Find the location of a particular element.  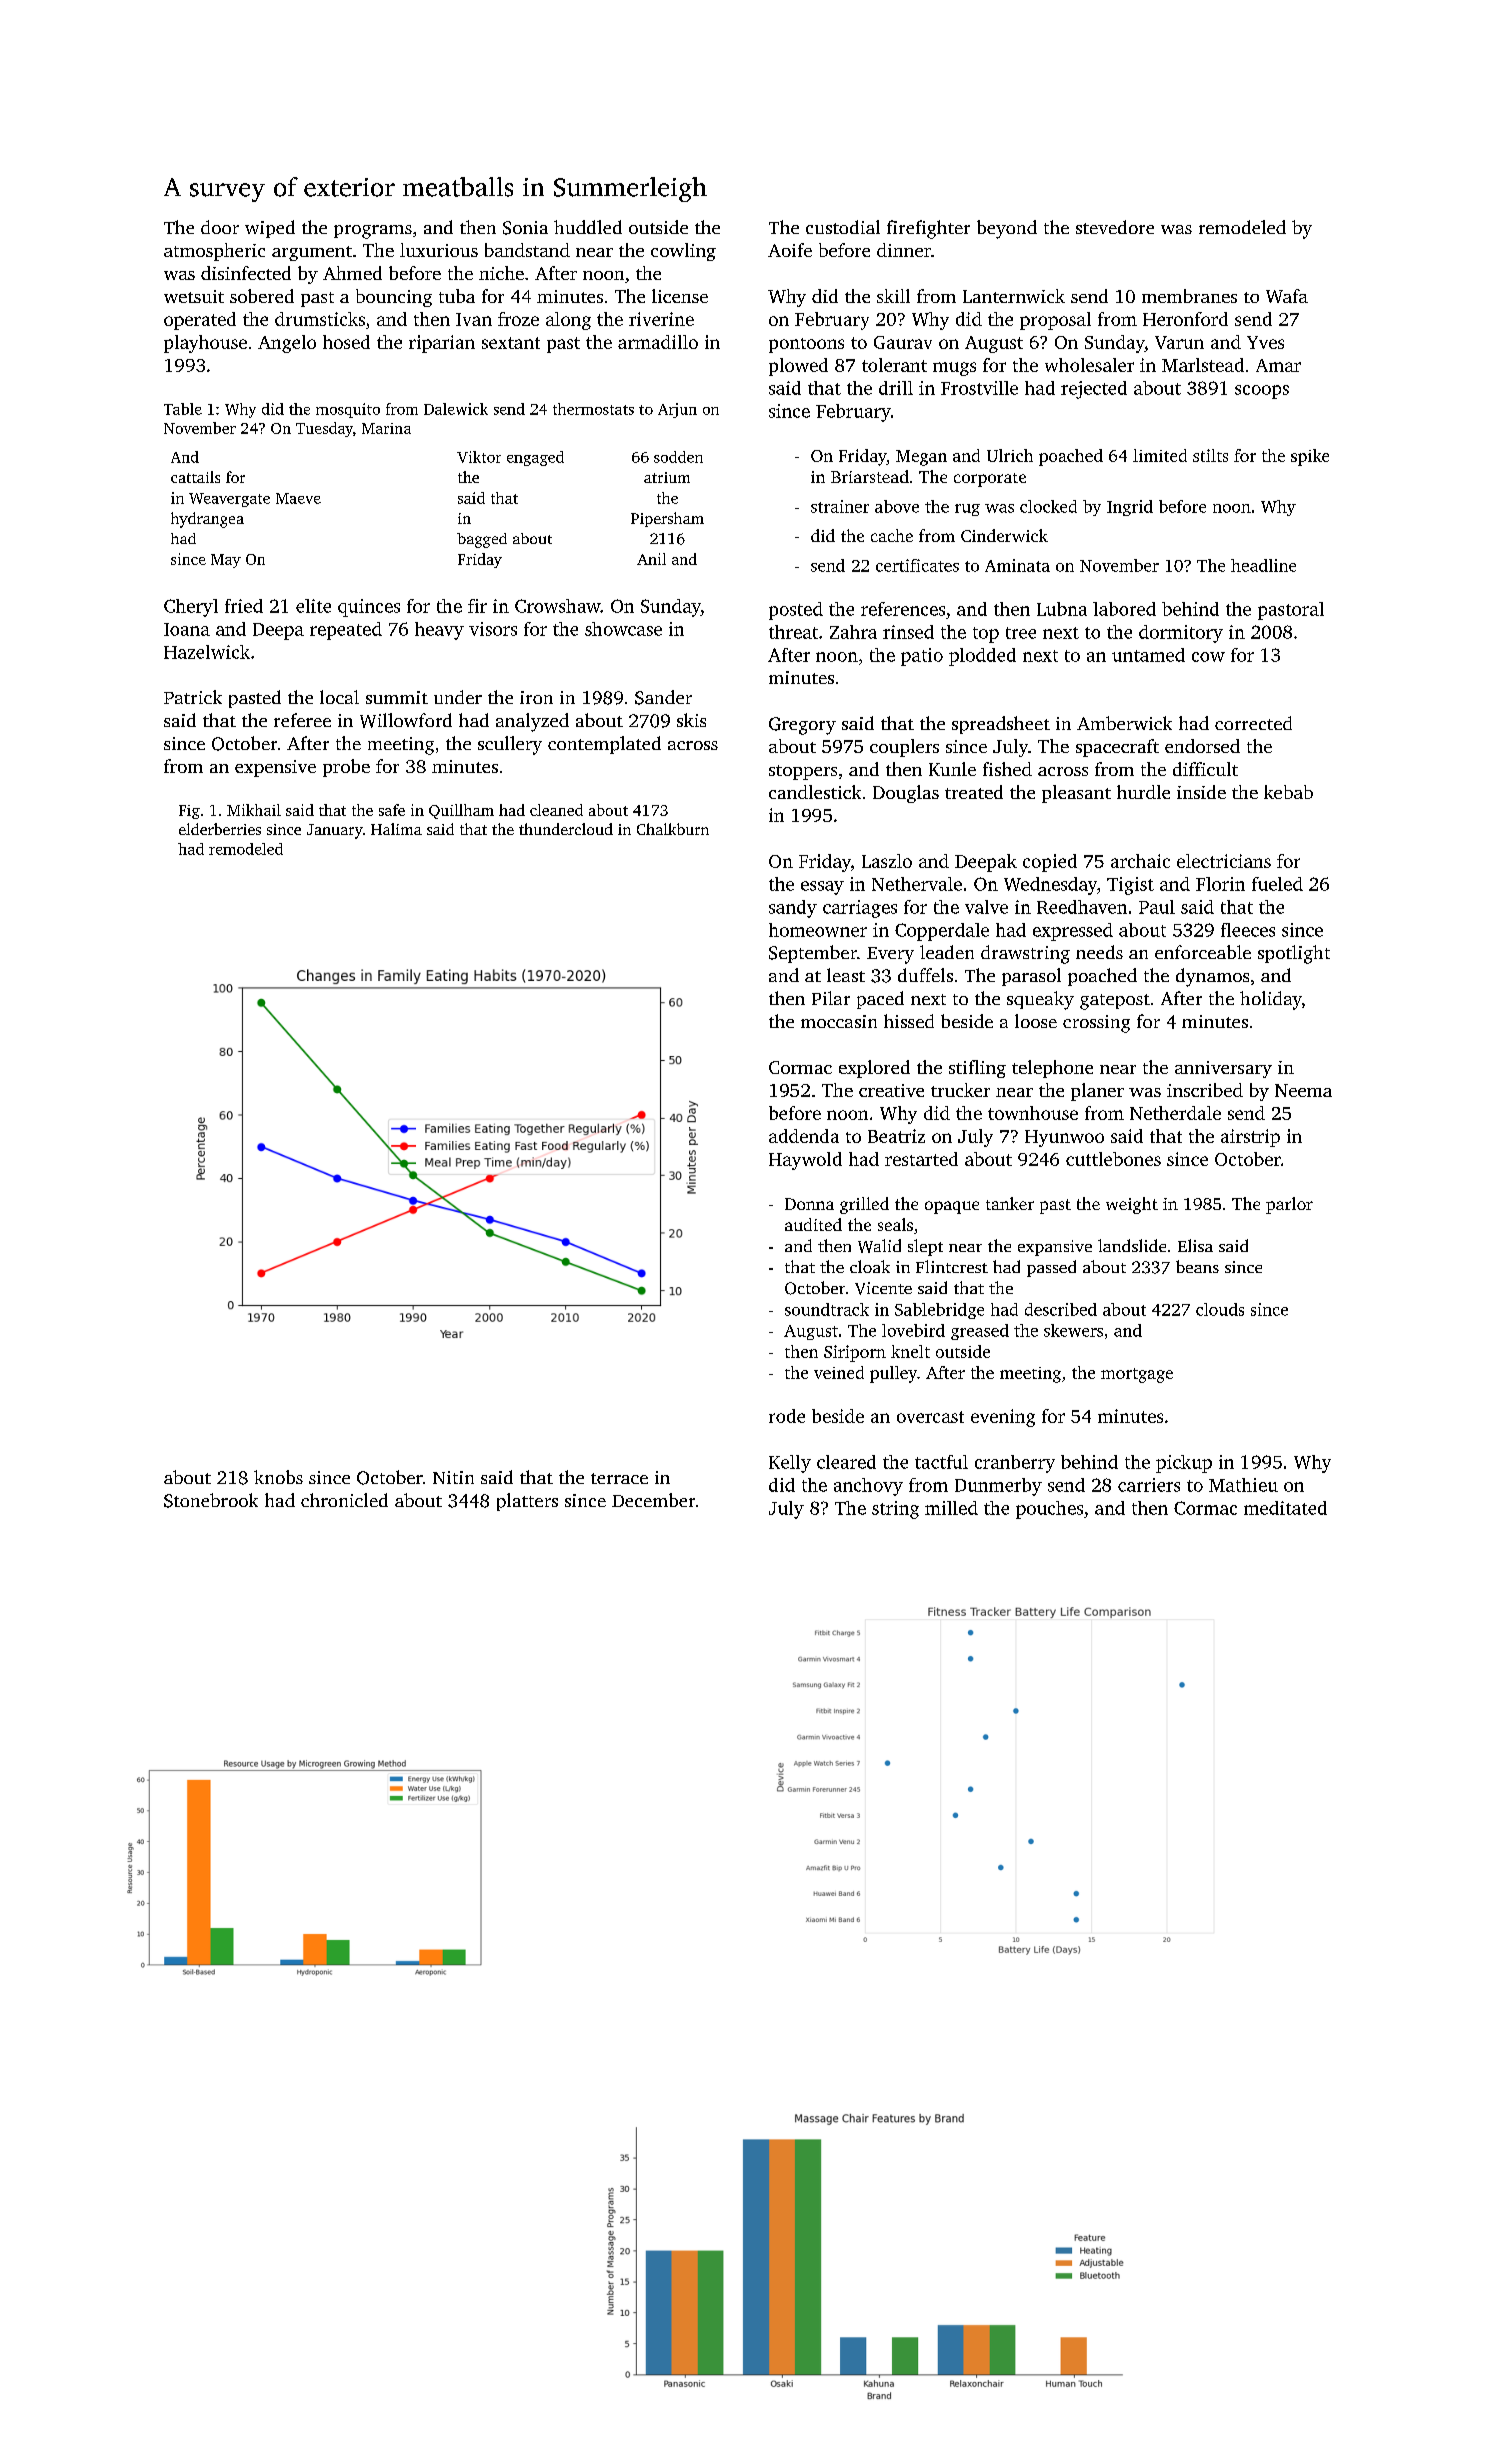

playhouse is located at coordinates (205, 344).
